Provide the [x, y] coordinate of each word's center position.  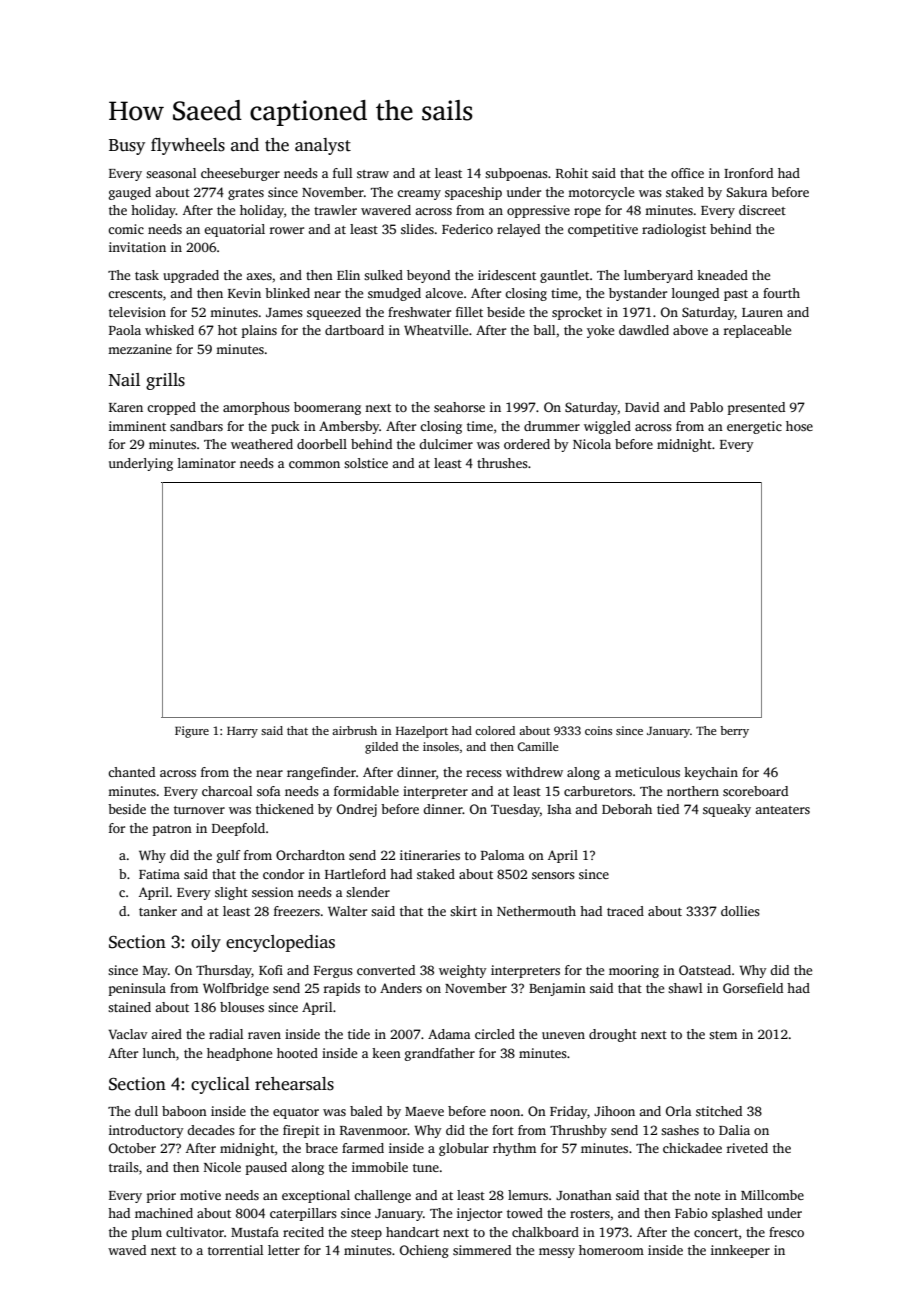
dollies [740, 911]
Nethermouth [536, 911]
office [687, 173]
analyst [323, 146]
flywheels [188, 146]
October [132, 1148]
